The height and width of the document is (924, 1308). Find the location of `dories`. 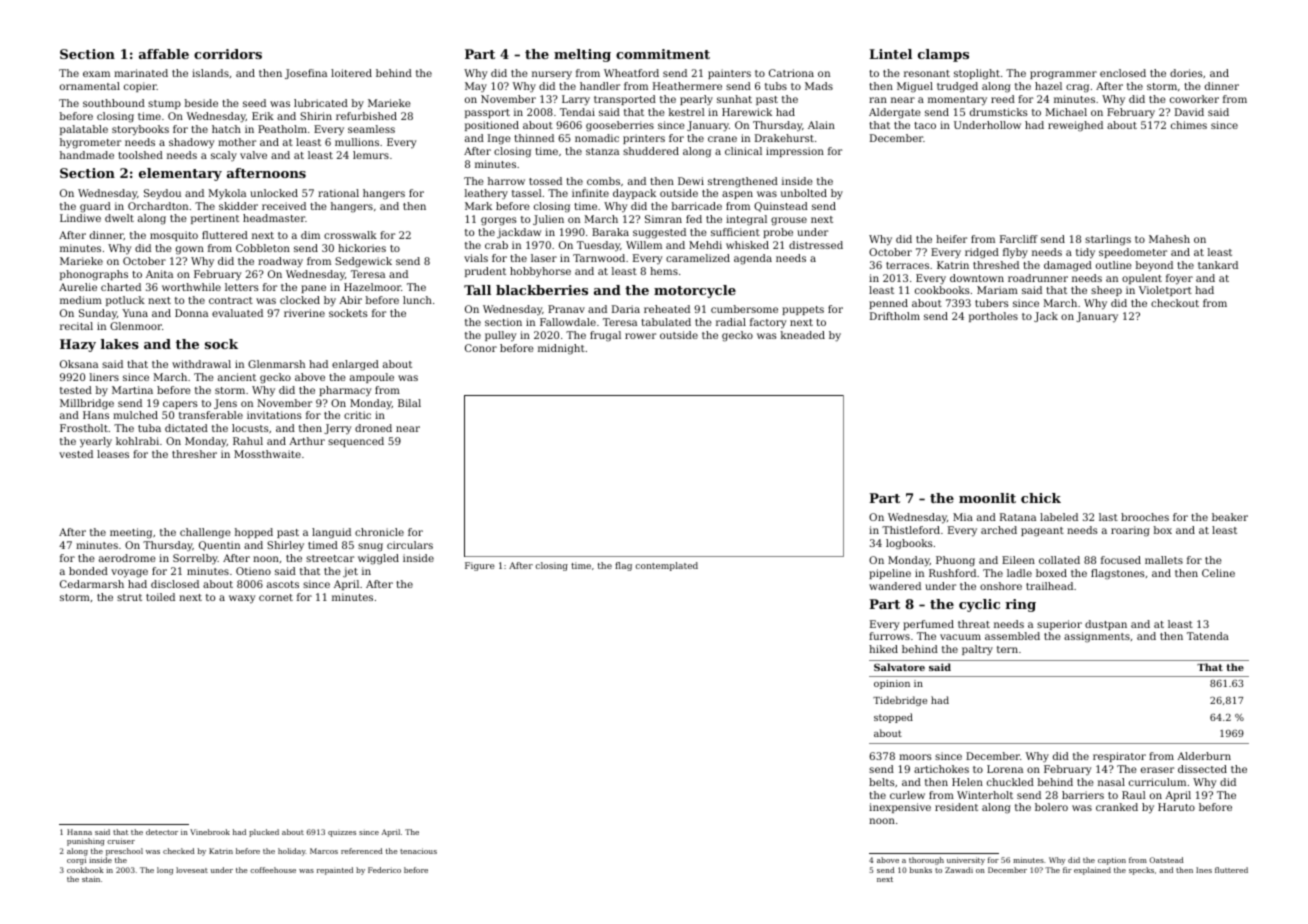

dories is located at coordinates (1186, 73).
